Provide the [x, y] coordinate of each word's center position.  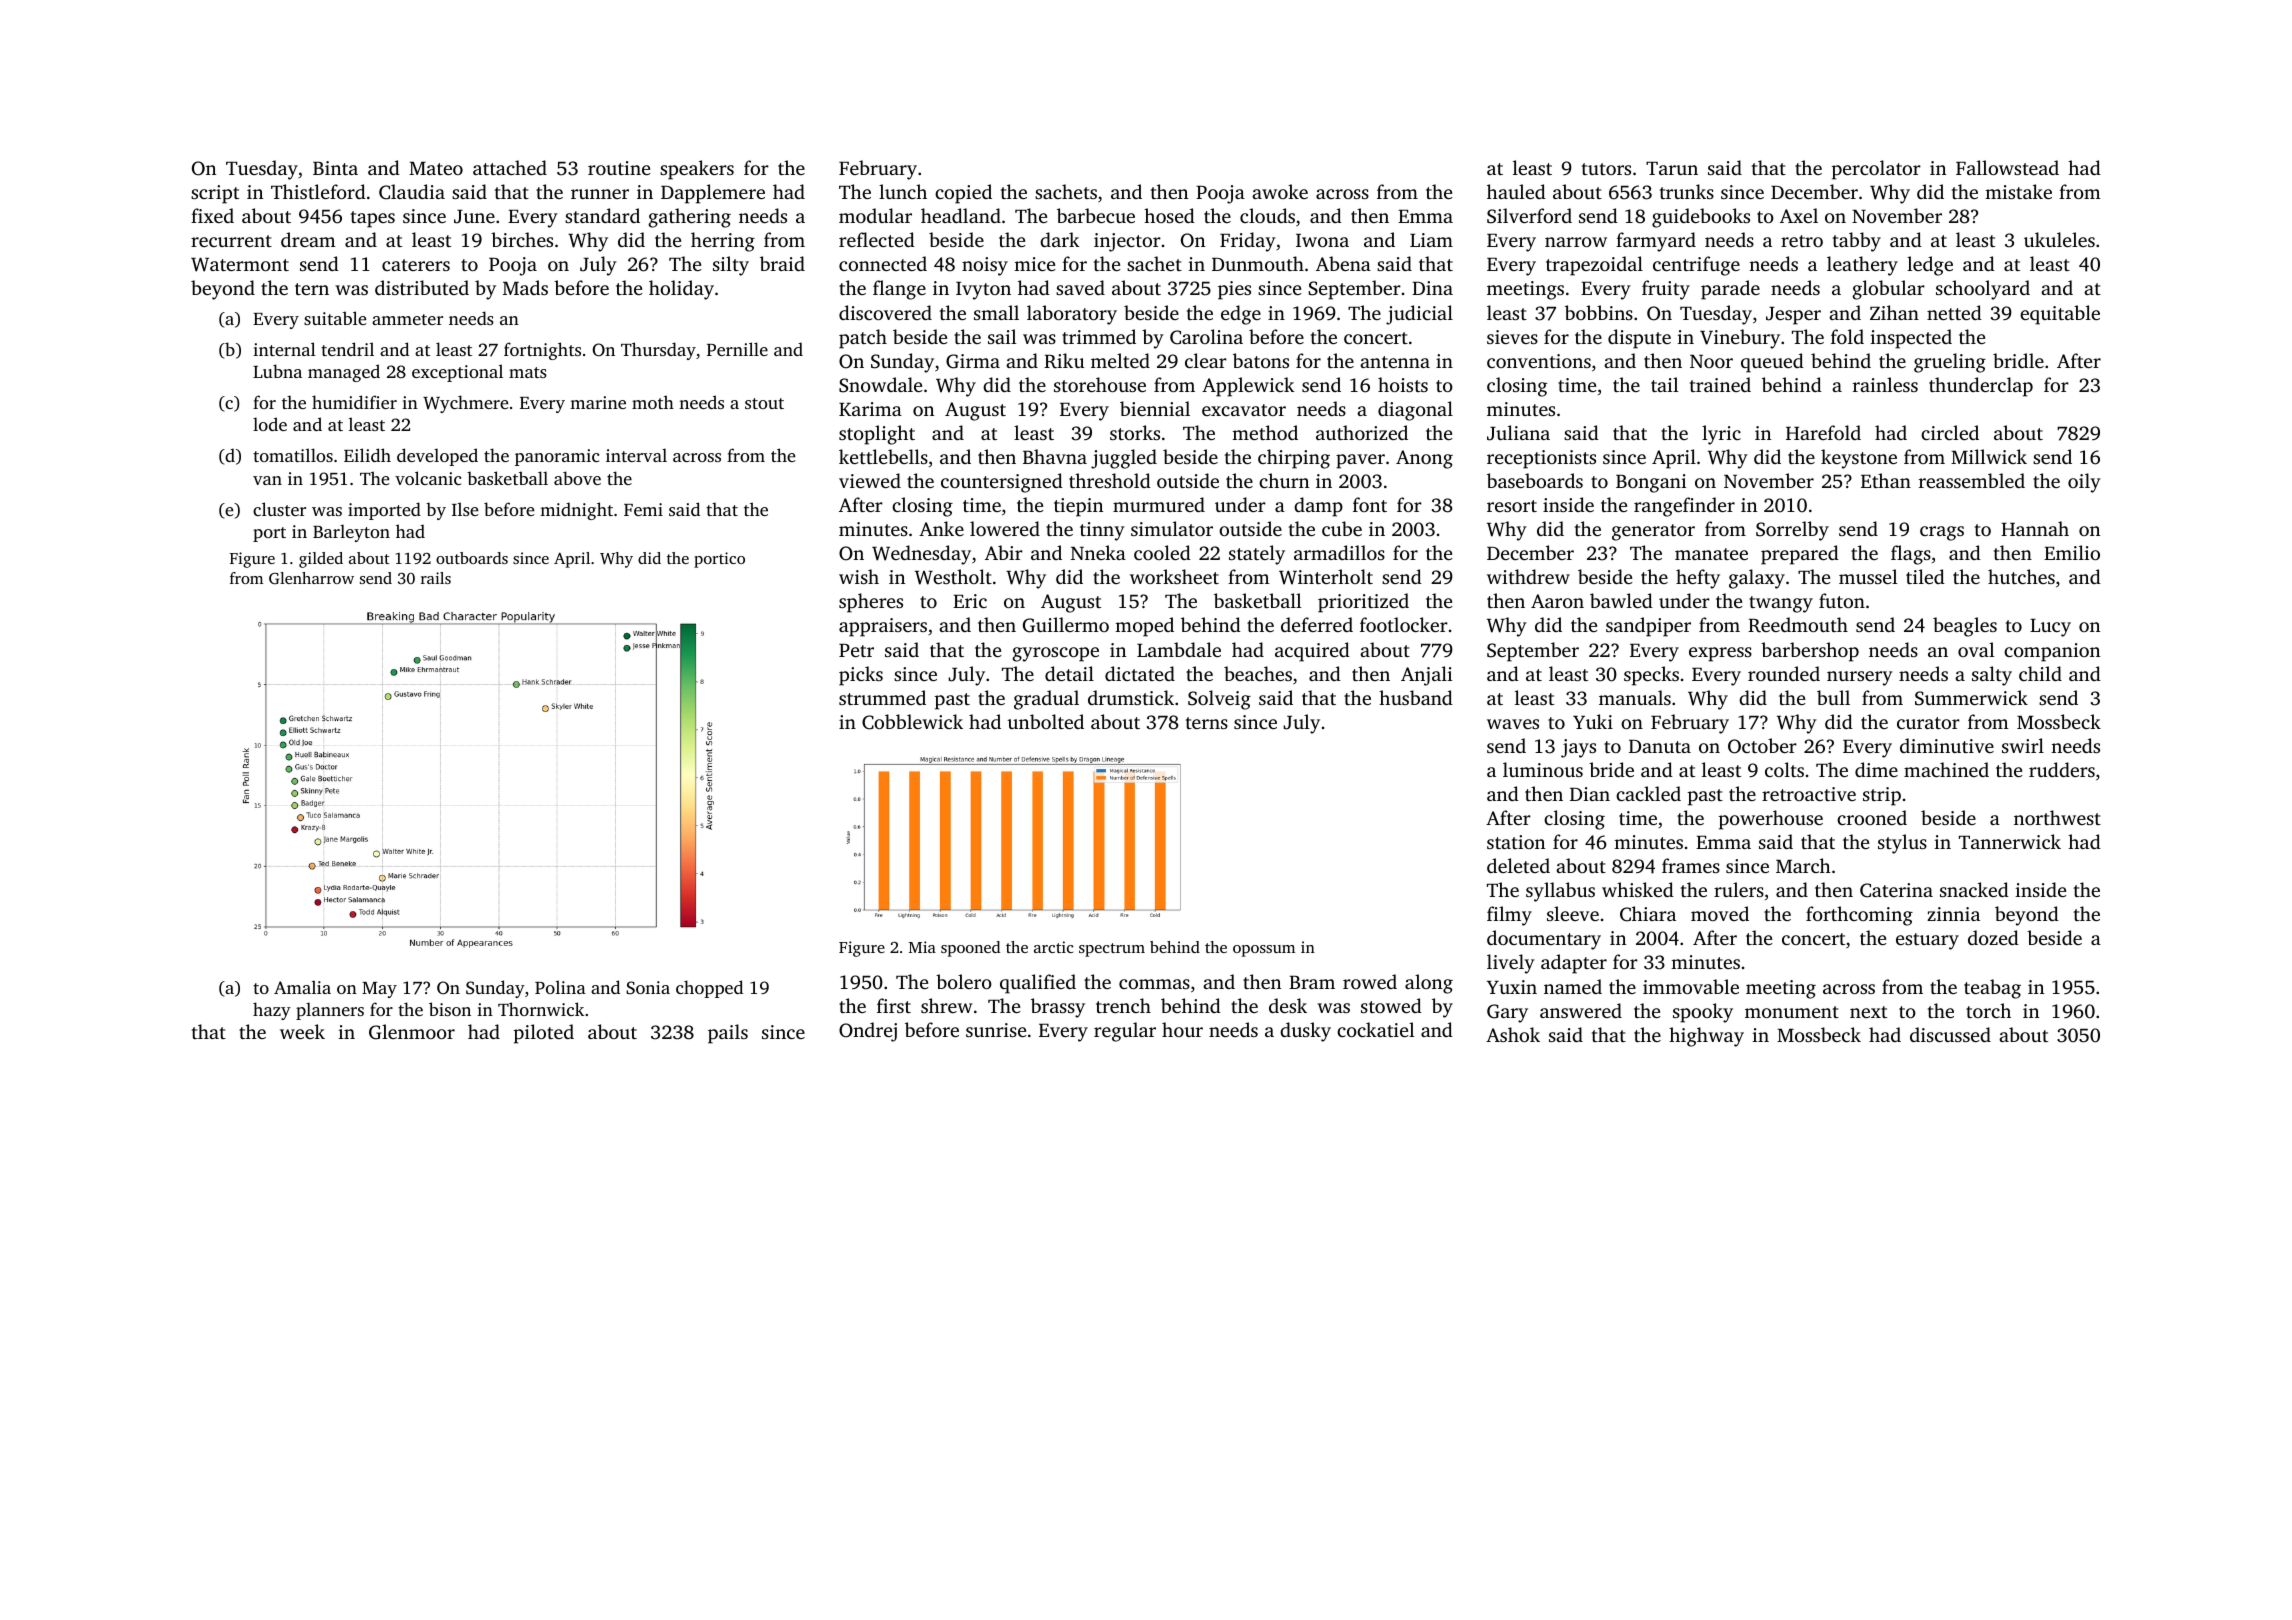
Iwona [1322, 240]
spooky [1703, 1013]
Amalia [302, 987]
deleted [1518, 865]
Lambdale [1179, 649]
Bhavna [1055, 456]
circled [1950, 432]
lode [270, 424]
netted [1954, 312]
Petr [856, 650]
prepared [1800, 555]
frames [1691, 865]
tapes [373, 219]
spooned [970, 949]
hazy [272, 1011]
